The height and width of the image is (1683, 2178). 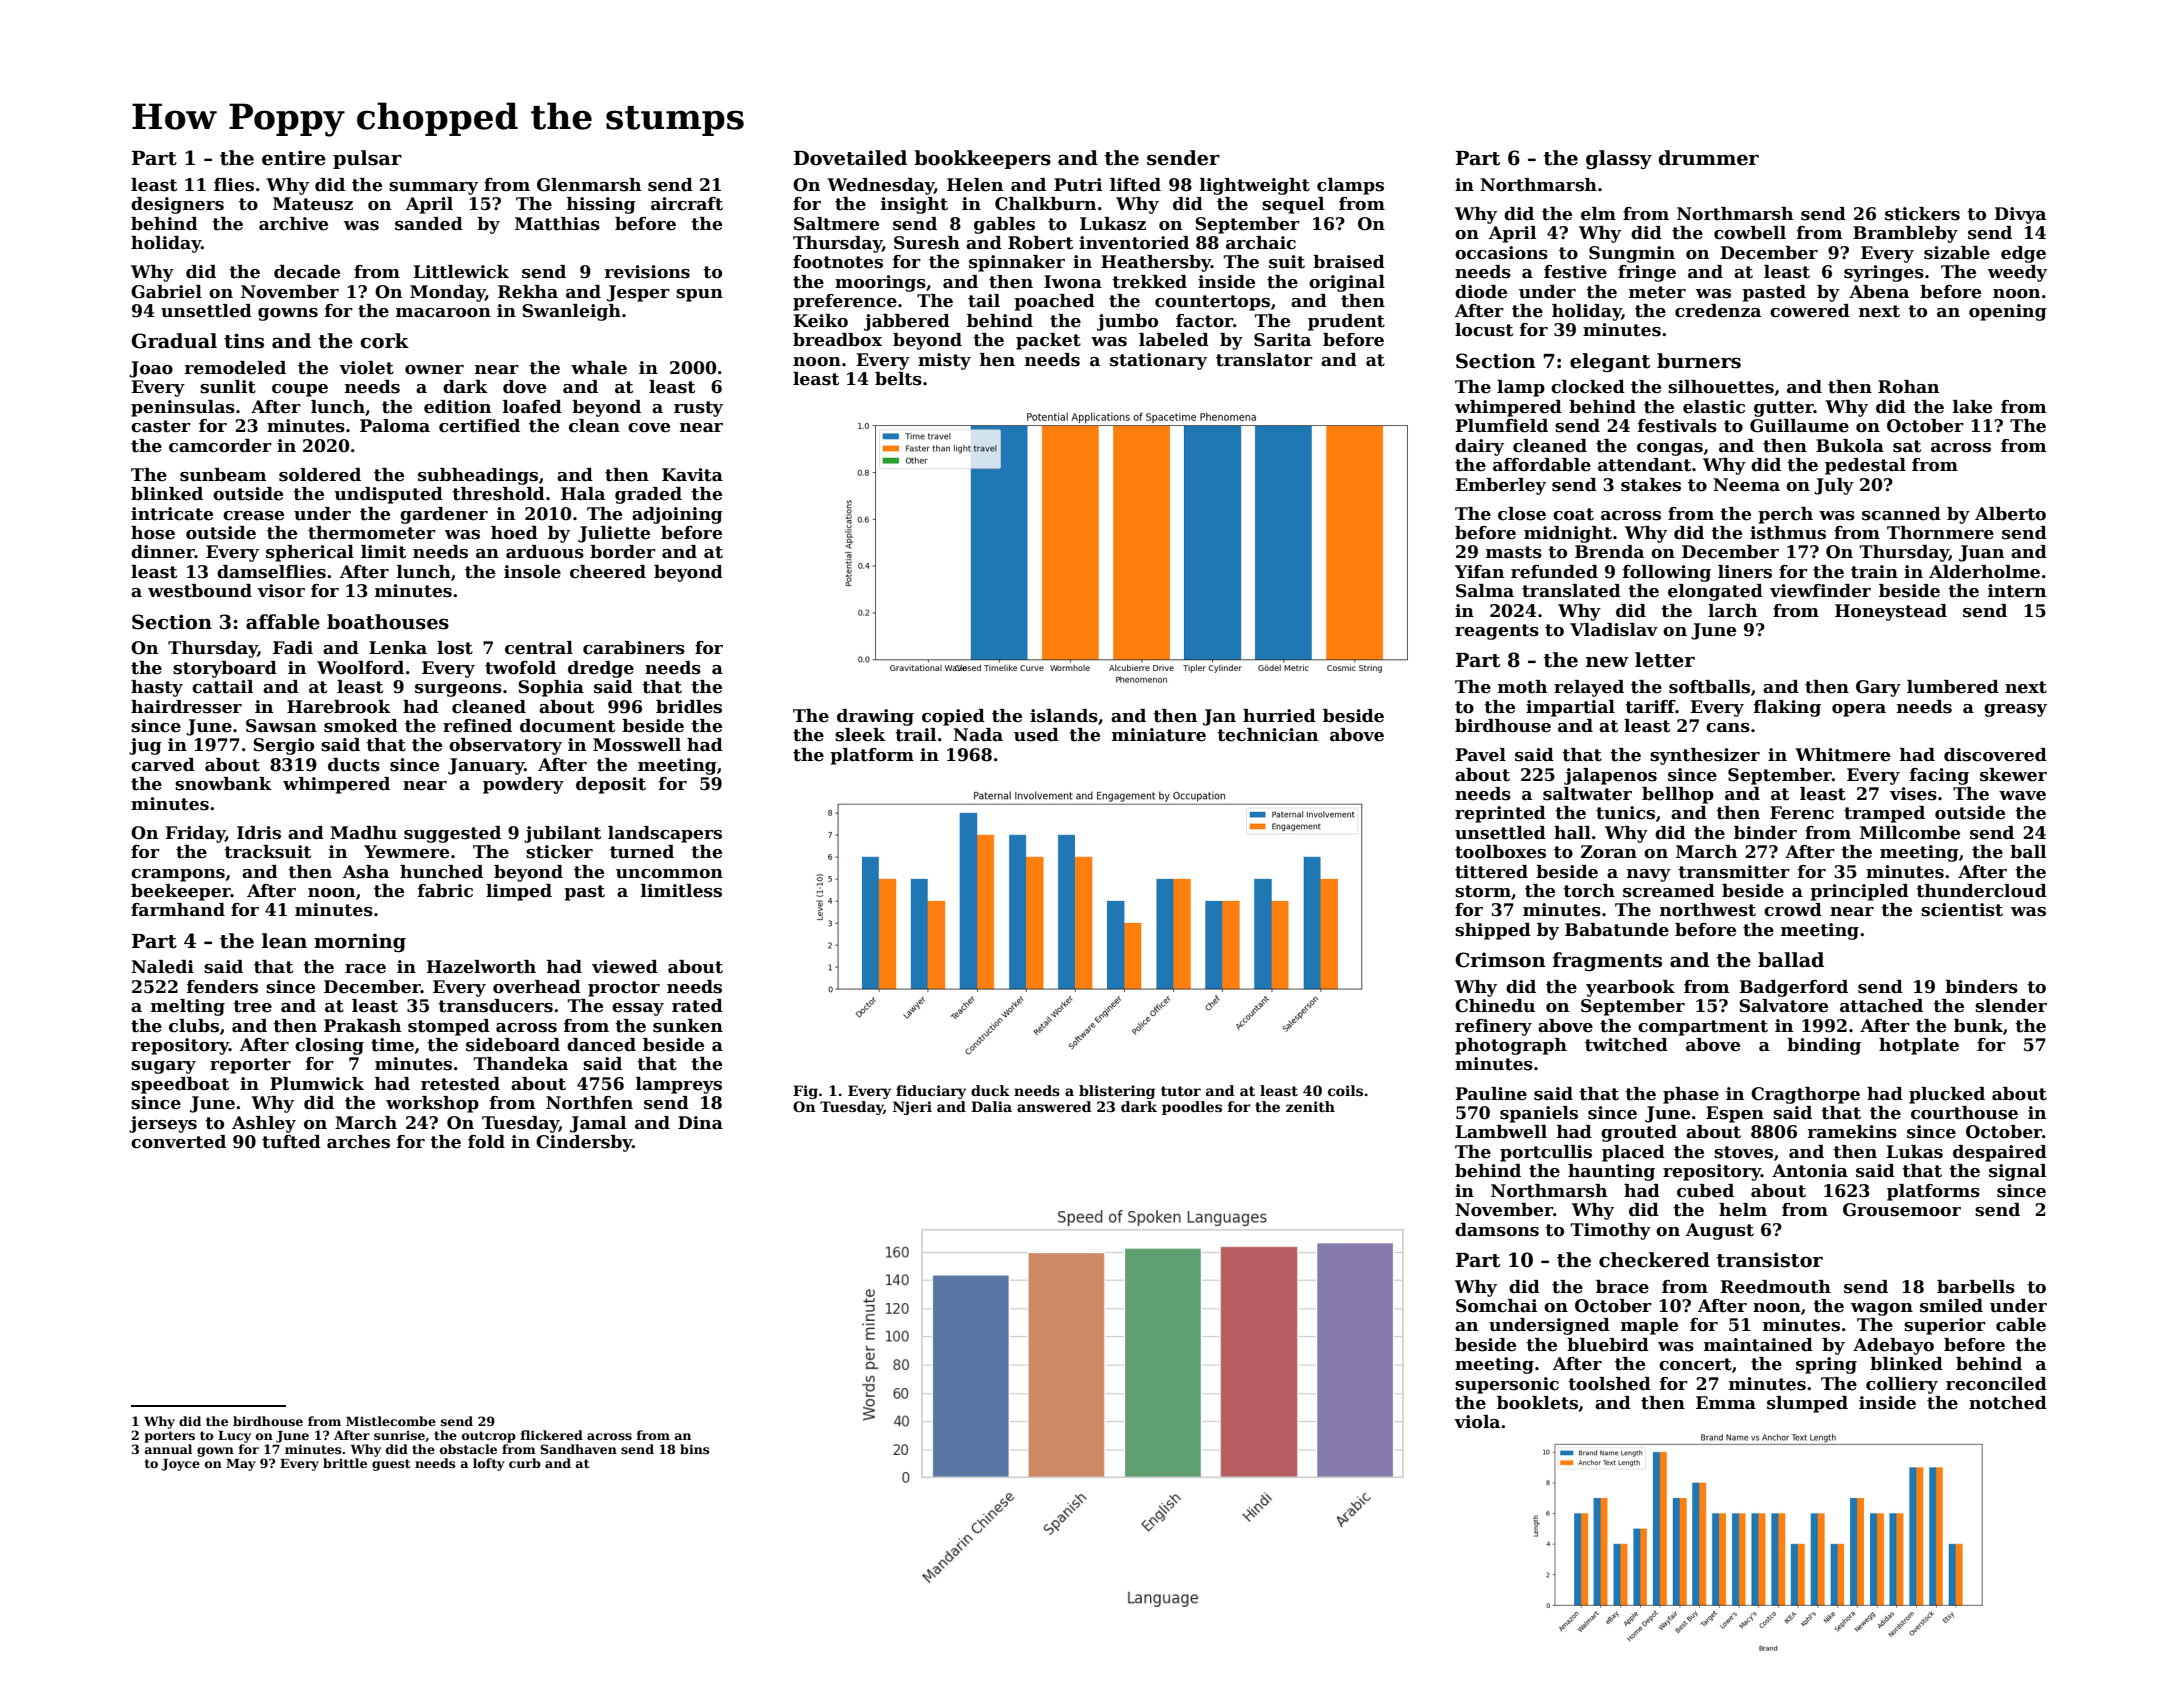 What do you see at coordinates (1279, 716) in the image?
I see `hurried` at bounding box center [1279, 716].
